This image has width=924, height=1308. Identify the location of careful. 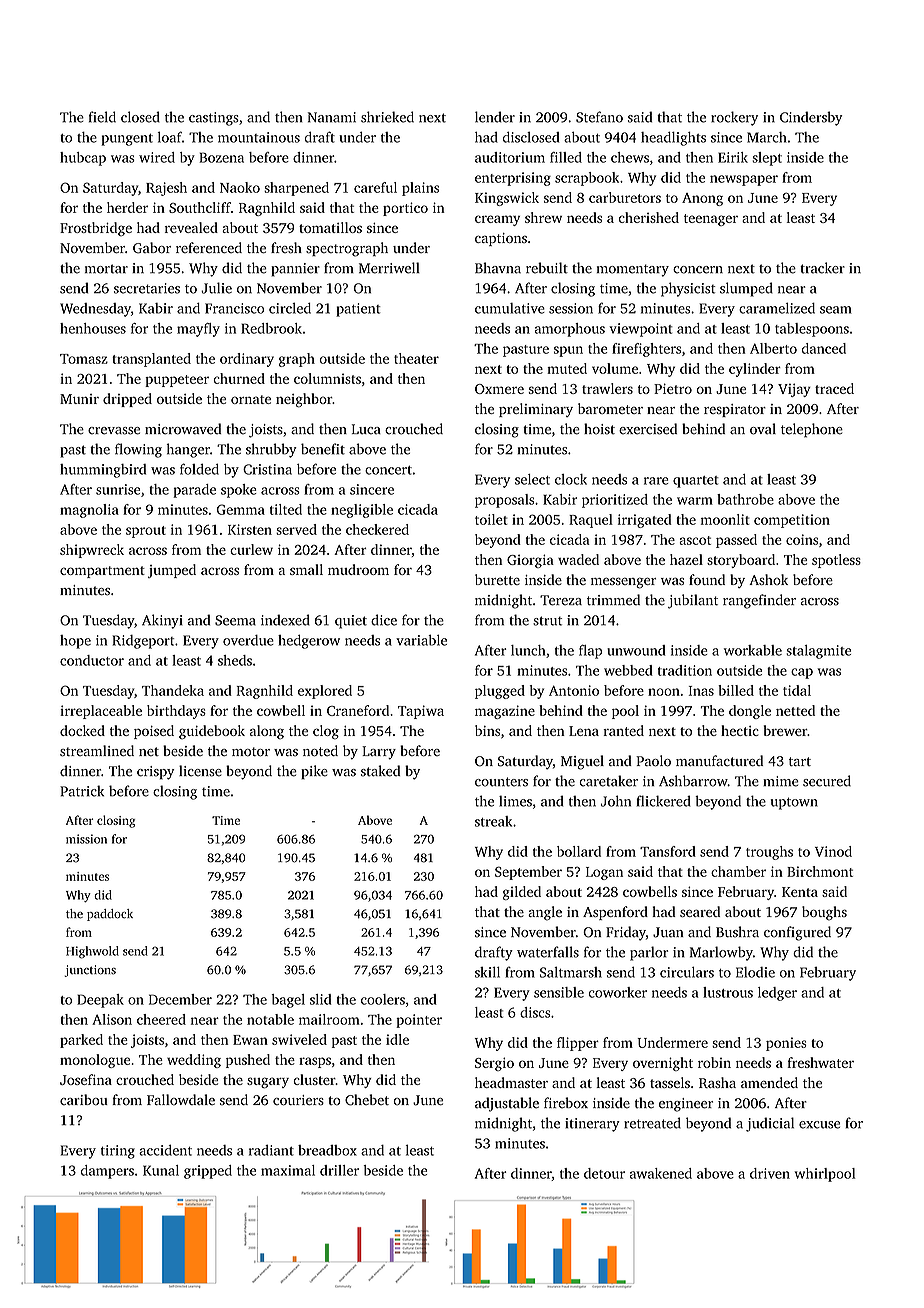
(375, 187).
